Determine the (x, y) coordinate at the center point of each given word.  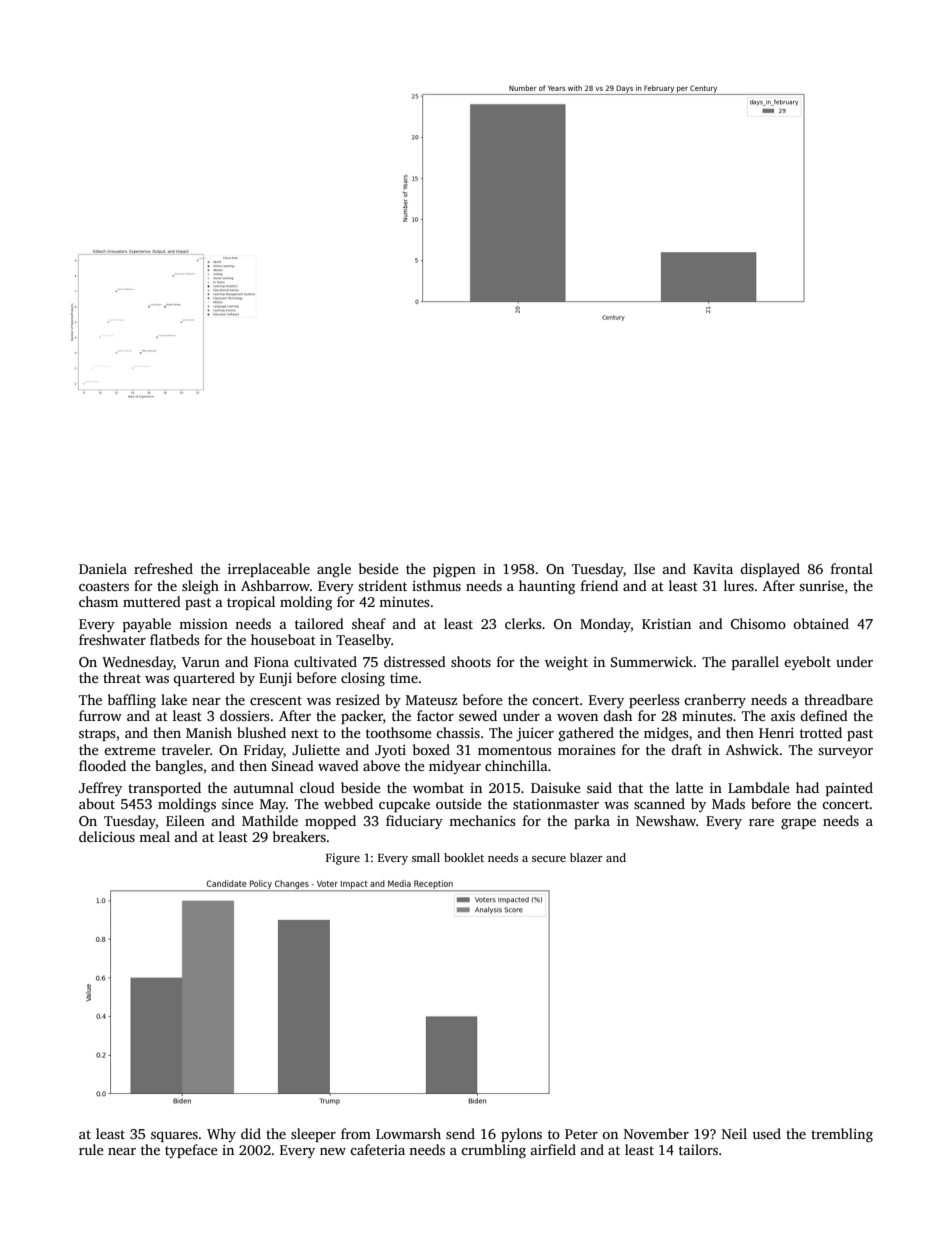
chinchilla (516, 765)
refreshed (163, 568)
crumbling (493, 1151)
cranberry (715, 701)
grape (798, 824)
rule (91, 1149)
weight (566, 663)
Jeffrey (100, 789)
